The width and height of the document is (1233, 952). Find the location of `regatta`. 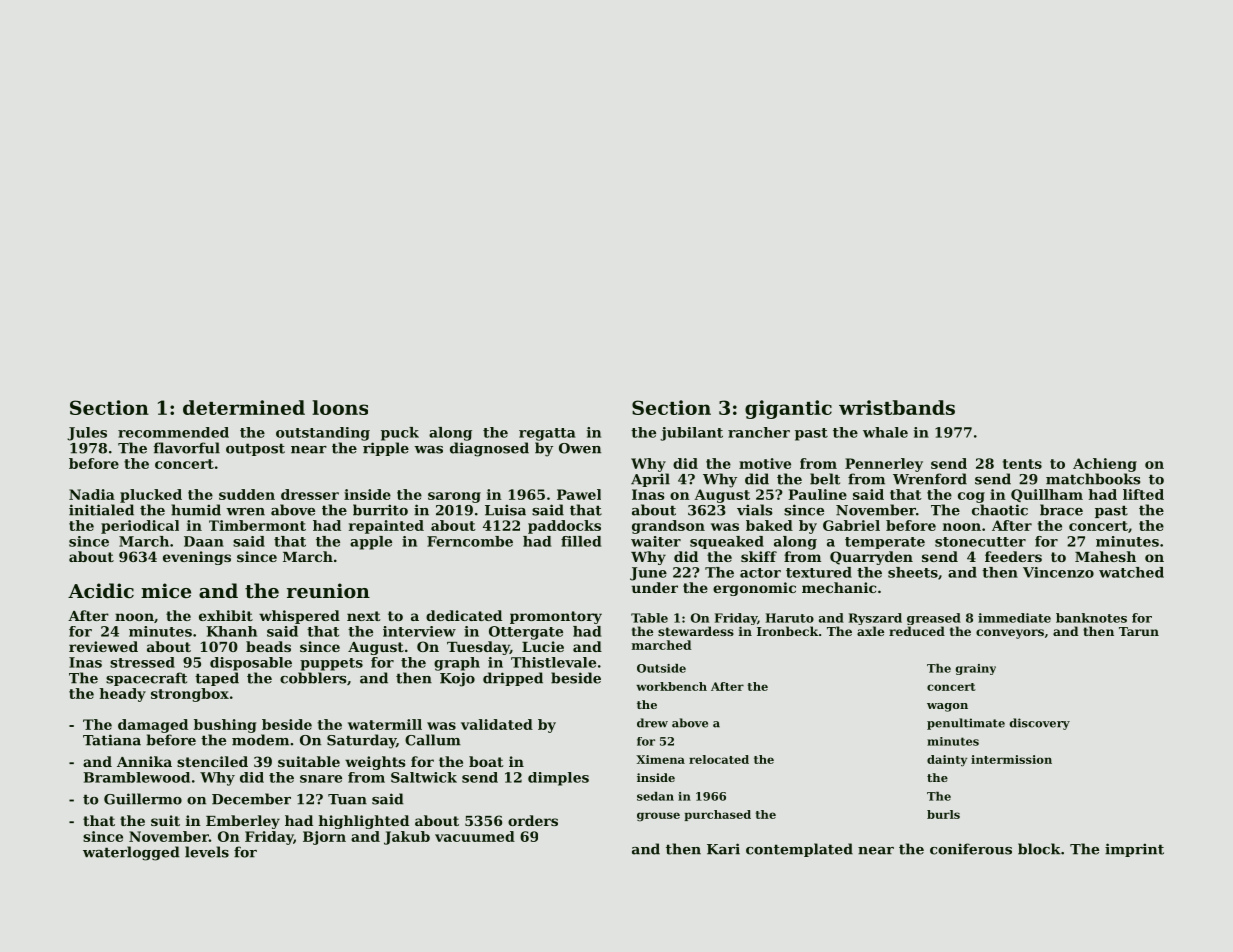

regatta is located at coordinates (547, 434).
